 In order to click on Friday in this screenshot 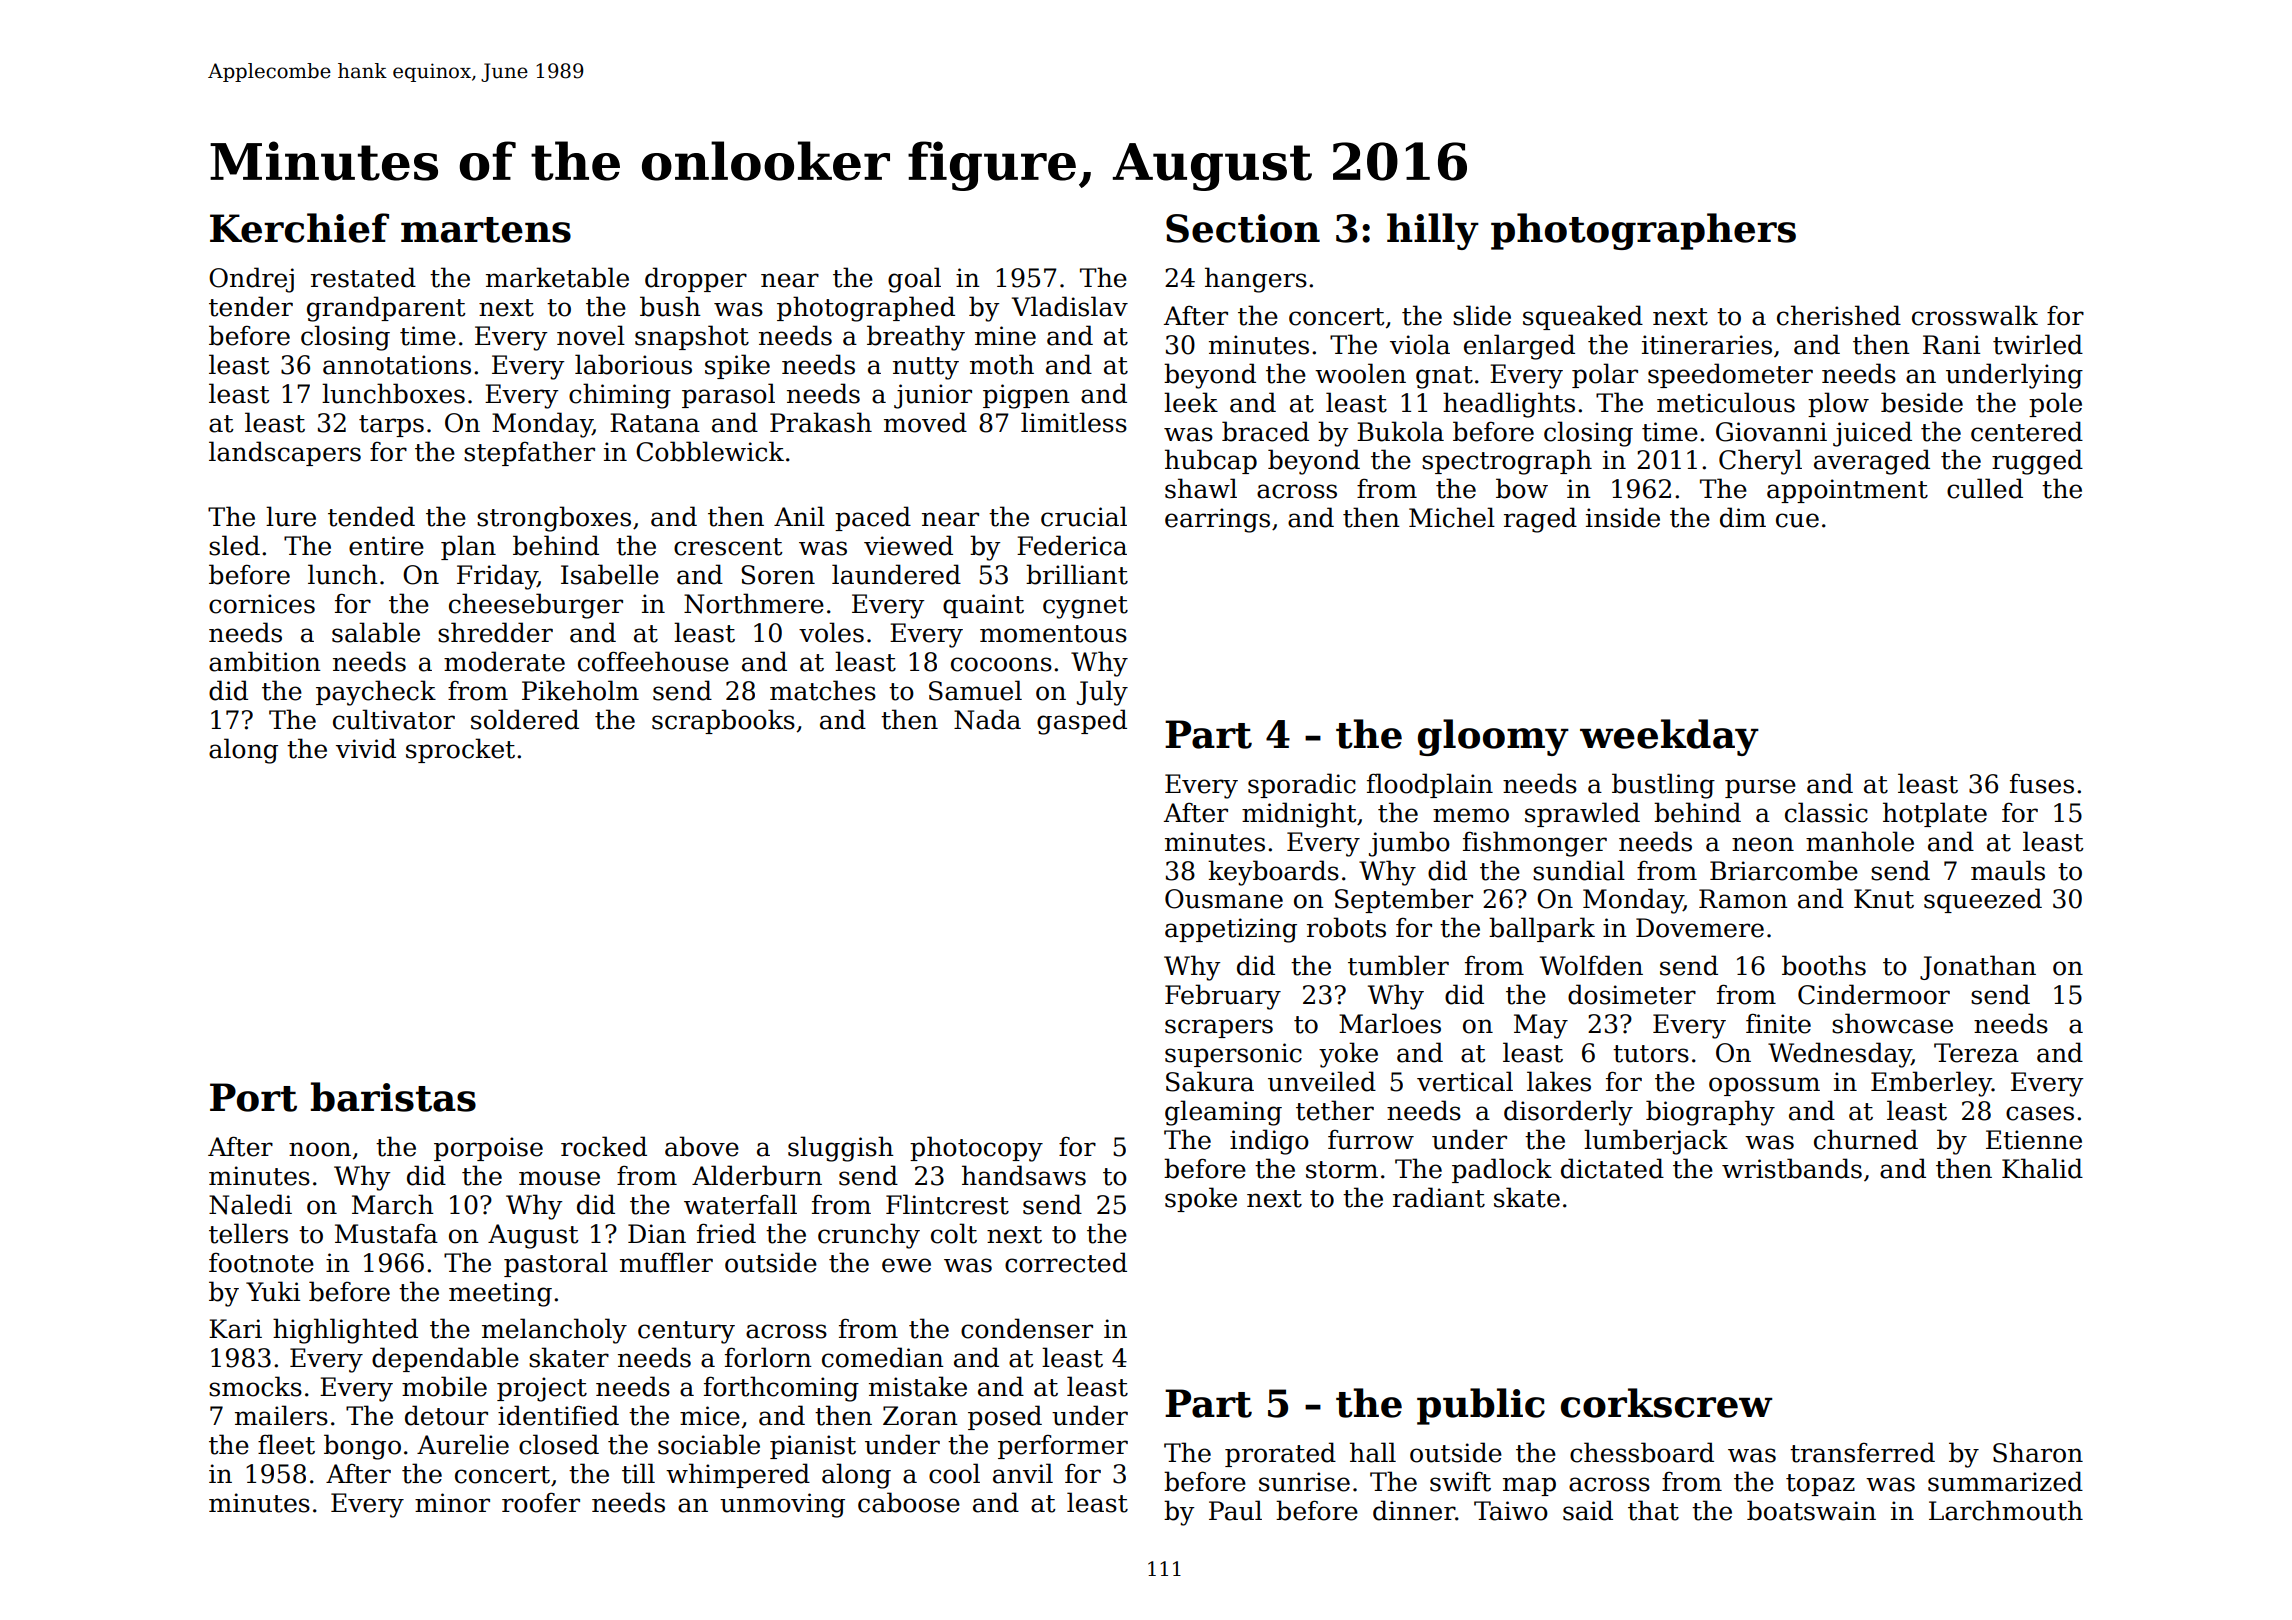, I will do `click(497, 577)`.
